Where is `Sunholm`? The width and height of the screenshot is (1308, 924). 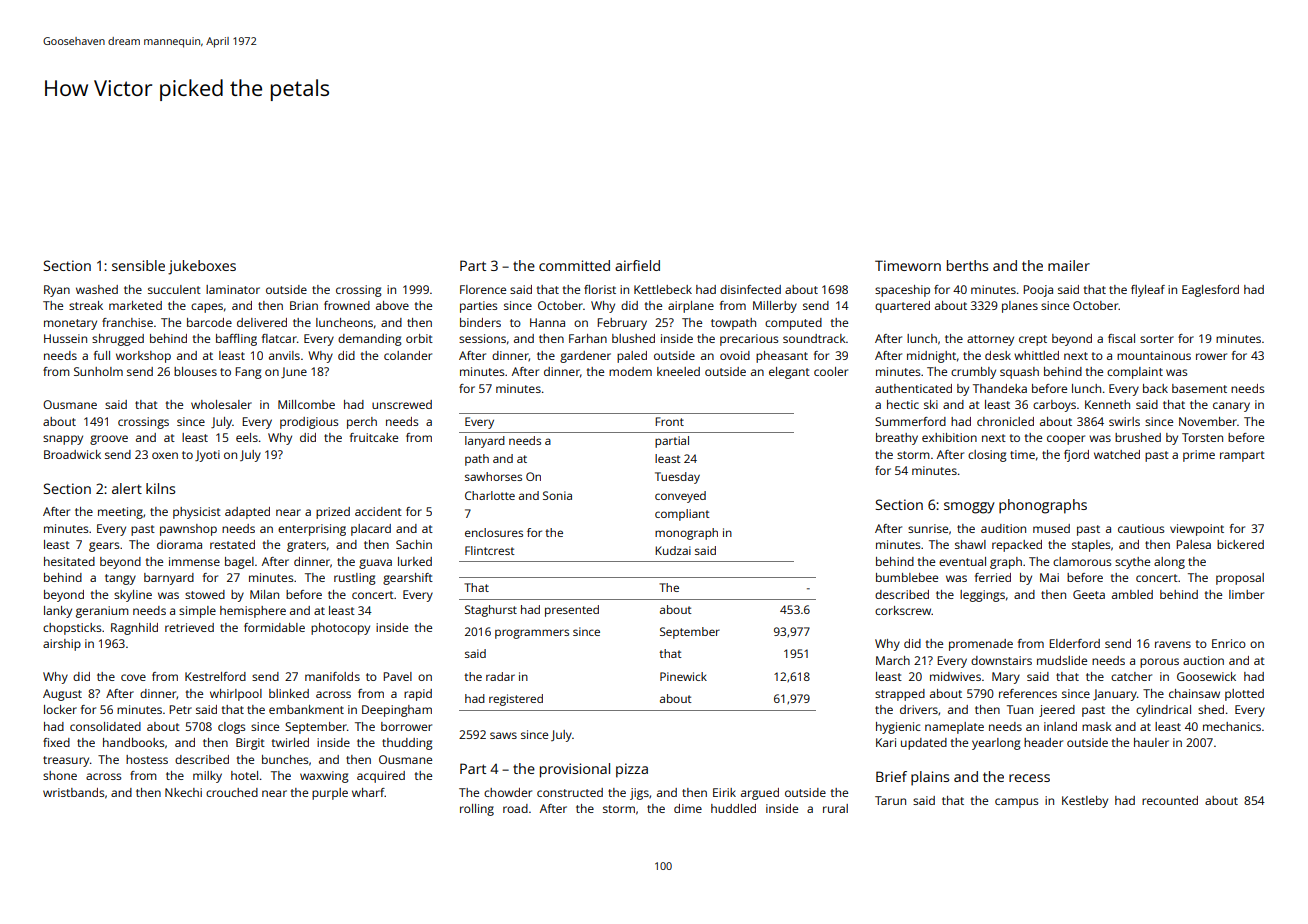 Sunholm is located at coordinates (98, 371).
